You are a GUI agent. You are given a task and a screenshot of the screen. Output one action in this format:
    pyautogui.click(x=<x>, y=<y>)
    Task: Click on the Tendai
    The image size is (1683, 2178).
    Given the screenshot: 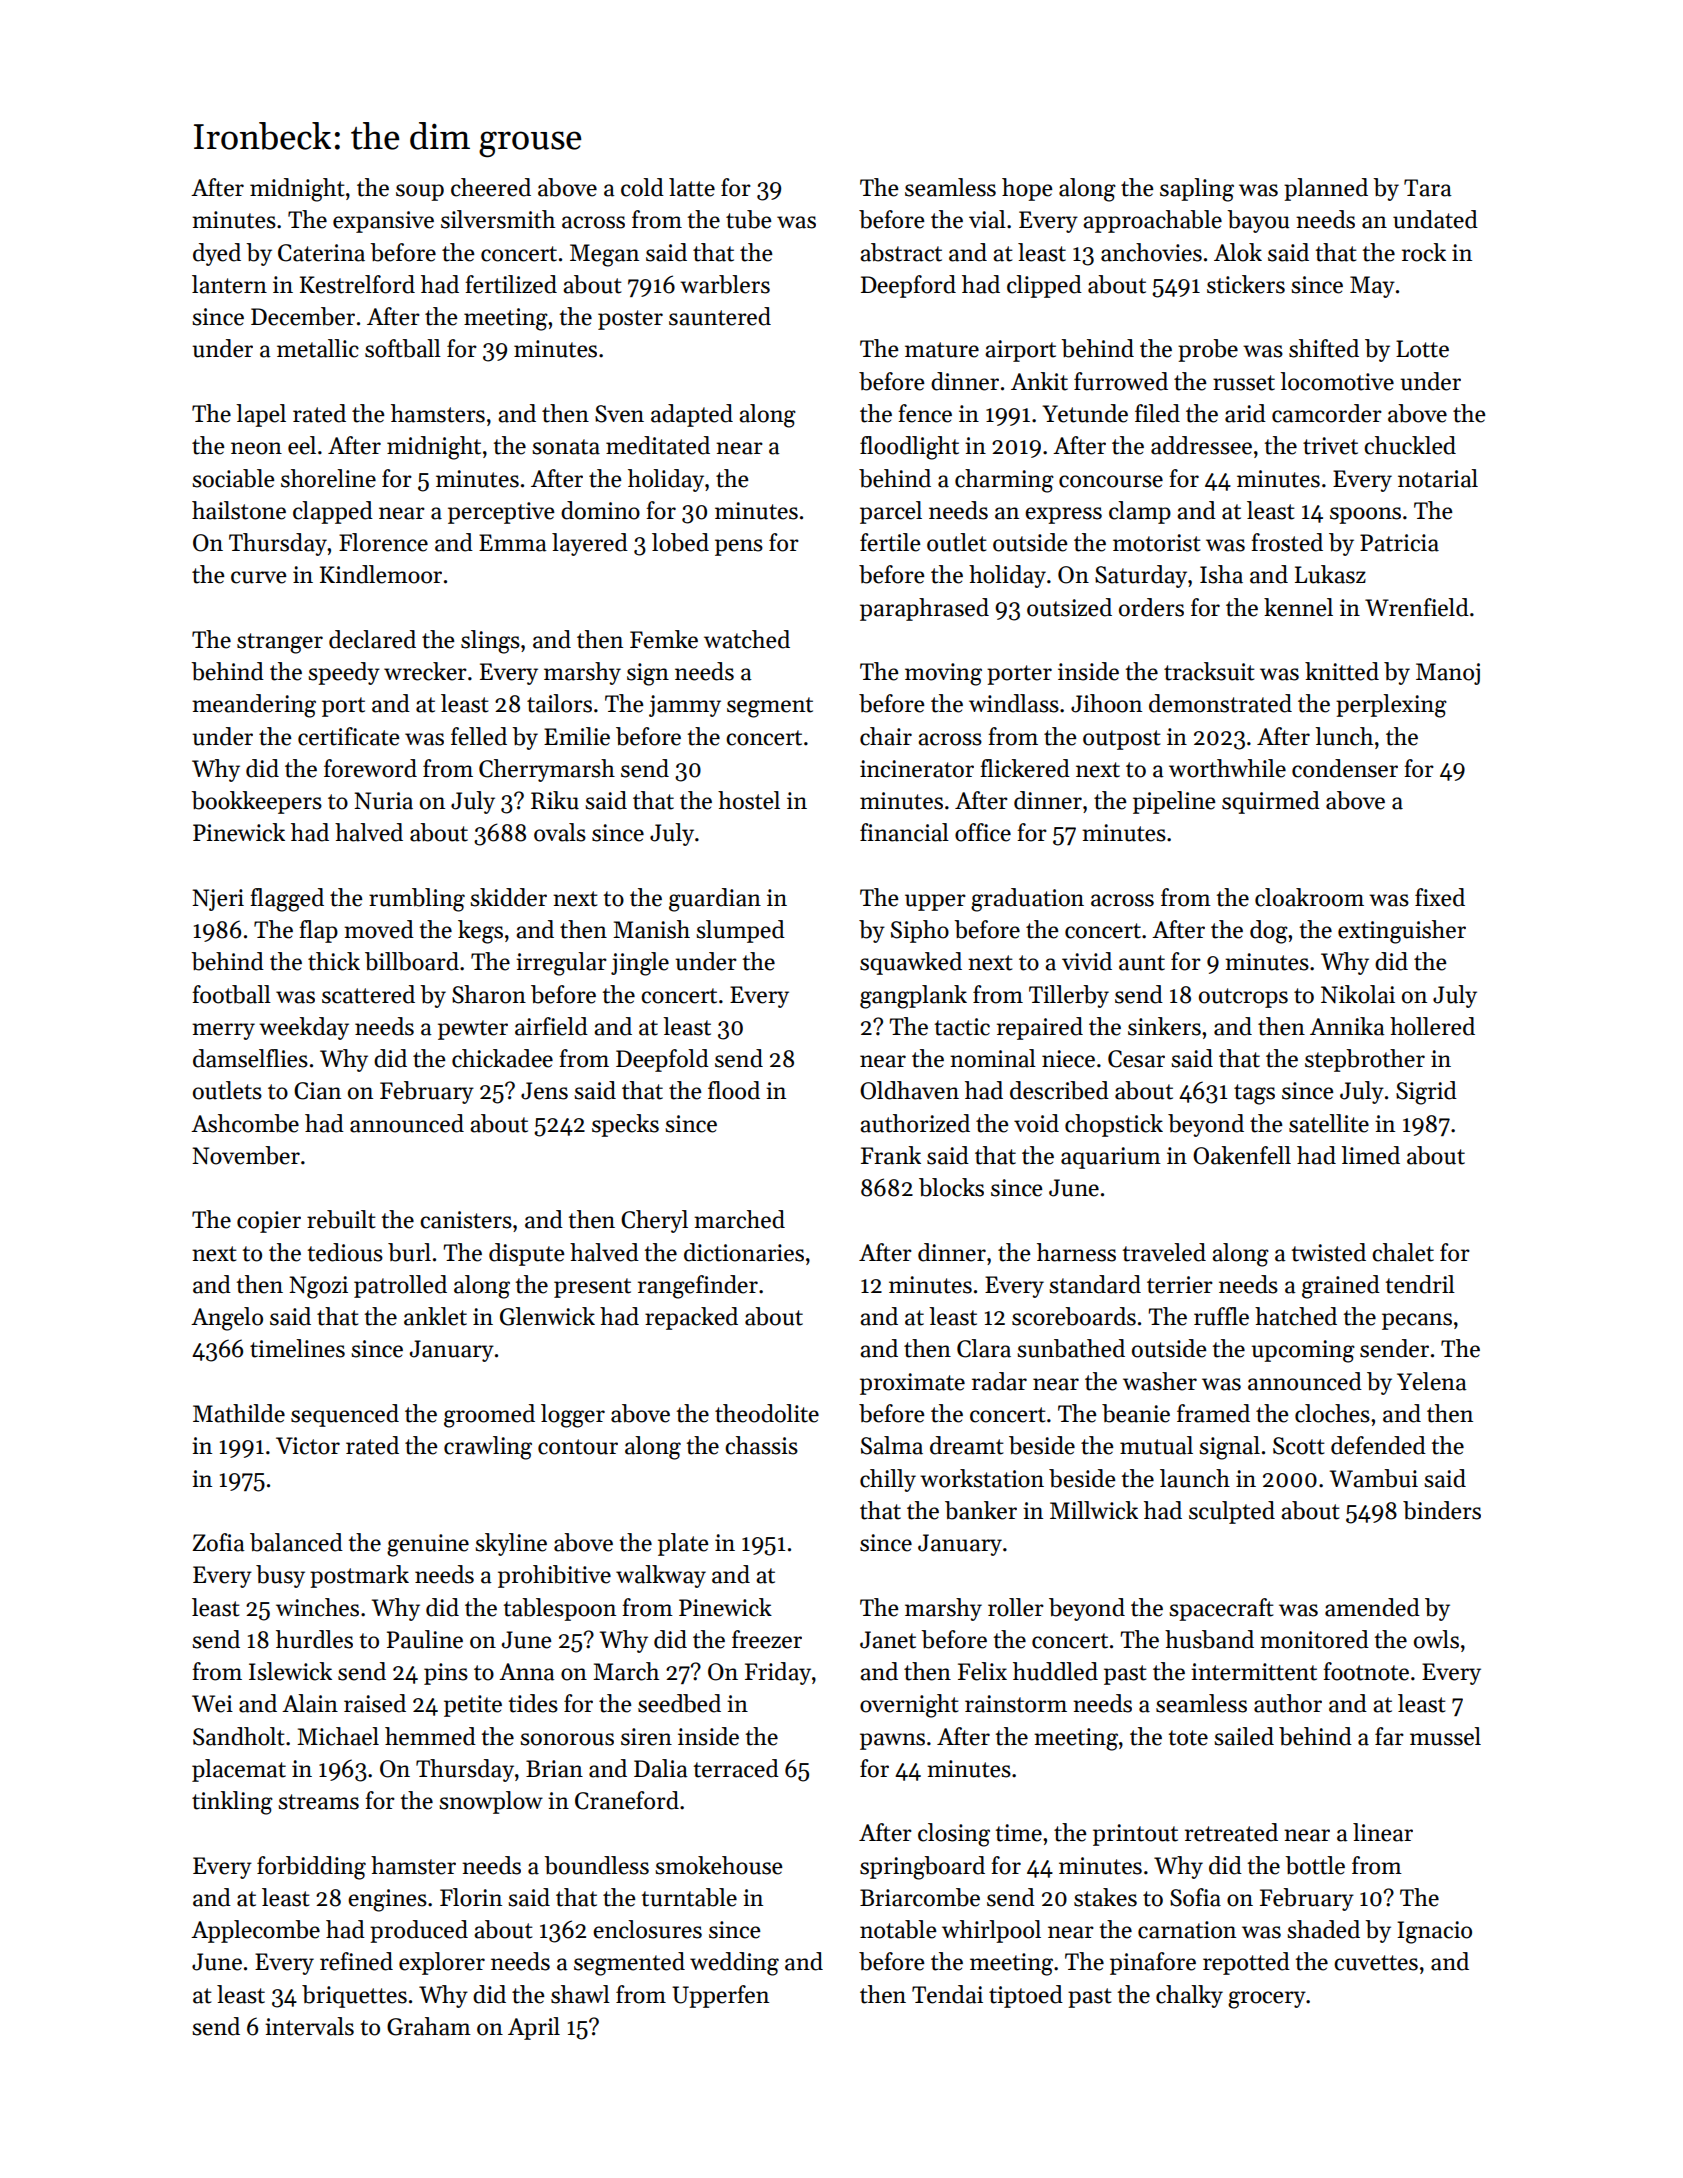 What is the action you would take?
    pyautogui.click(x=947, y=1994)
